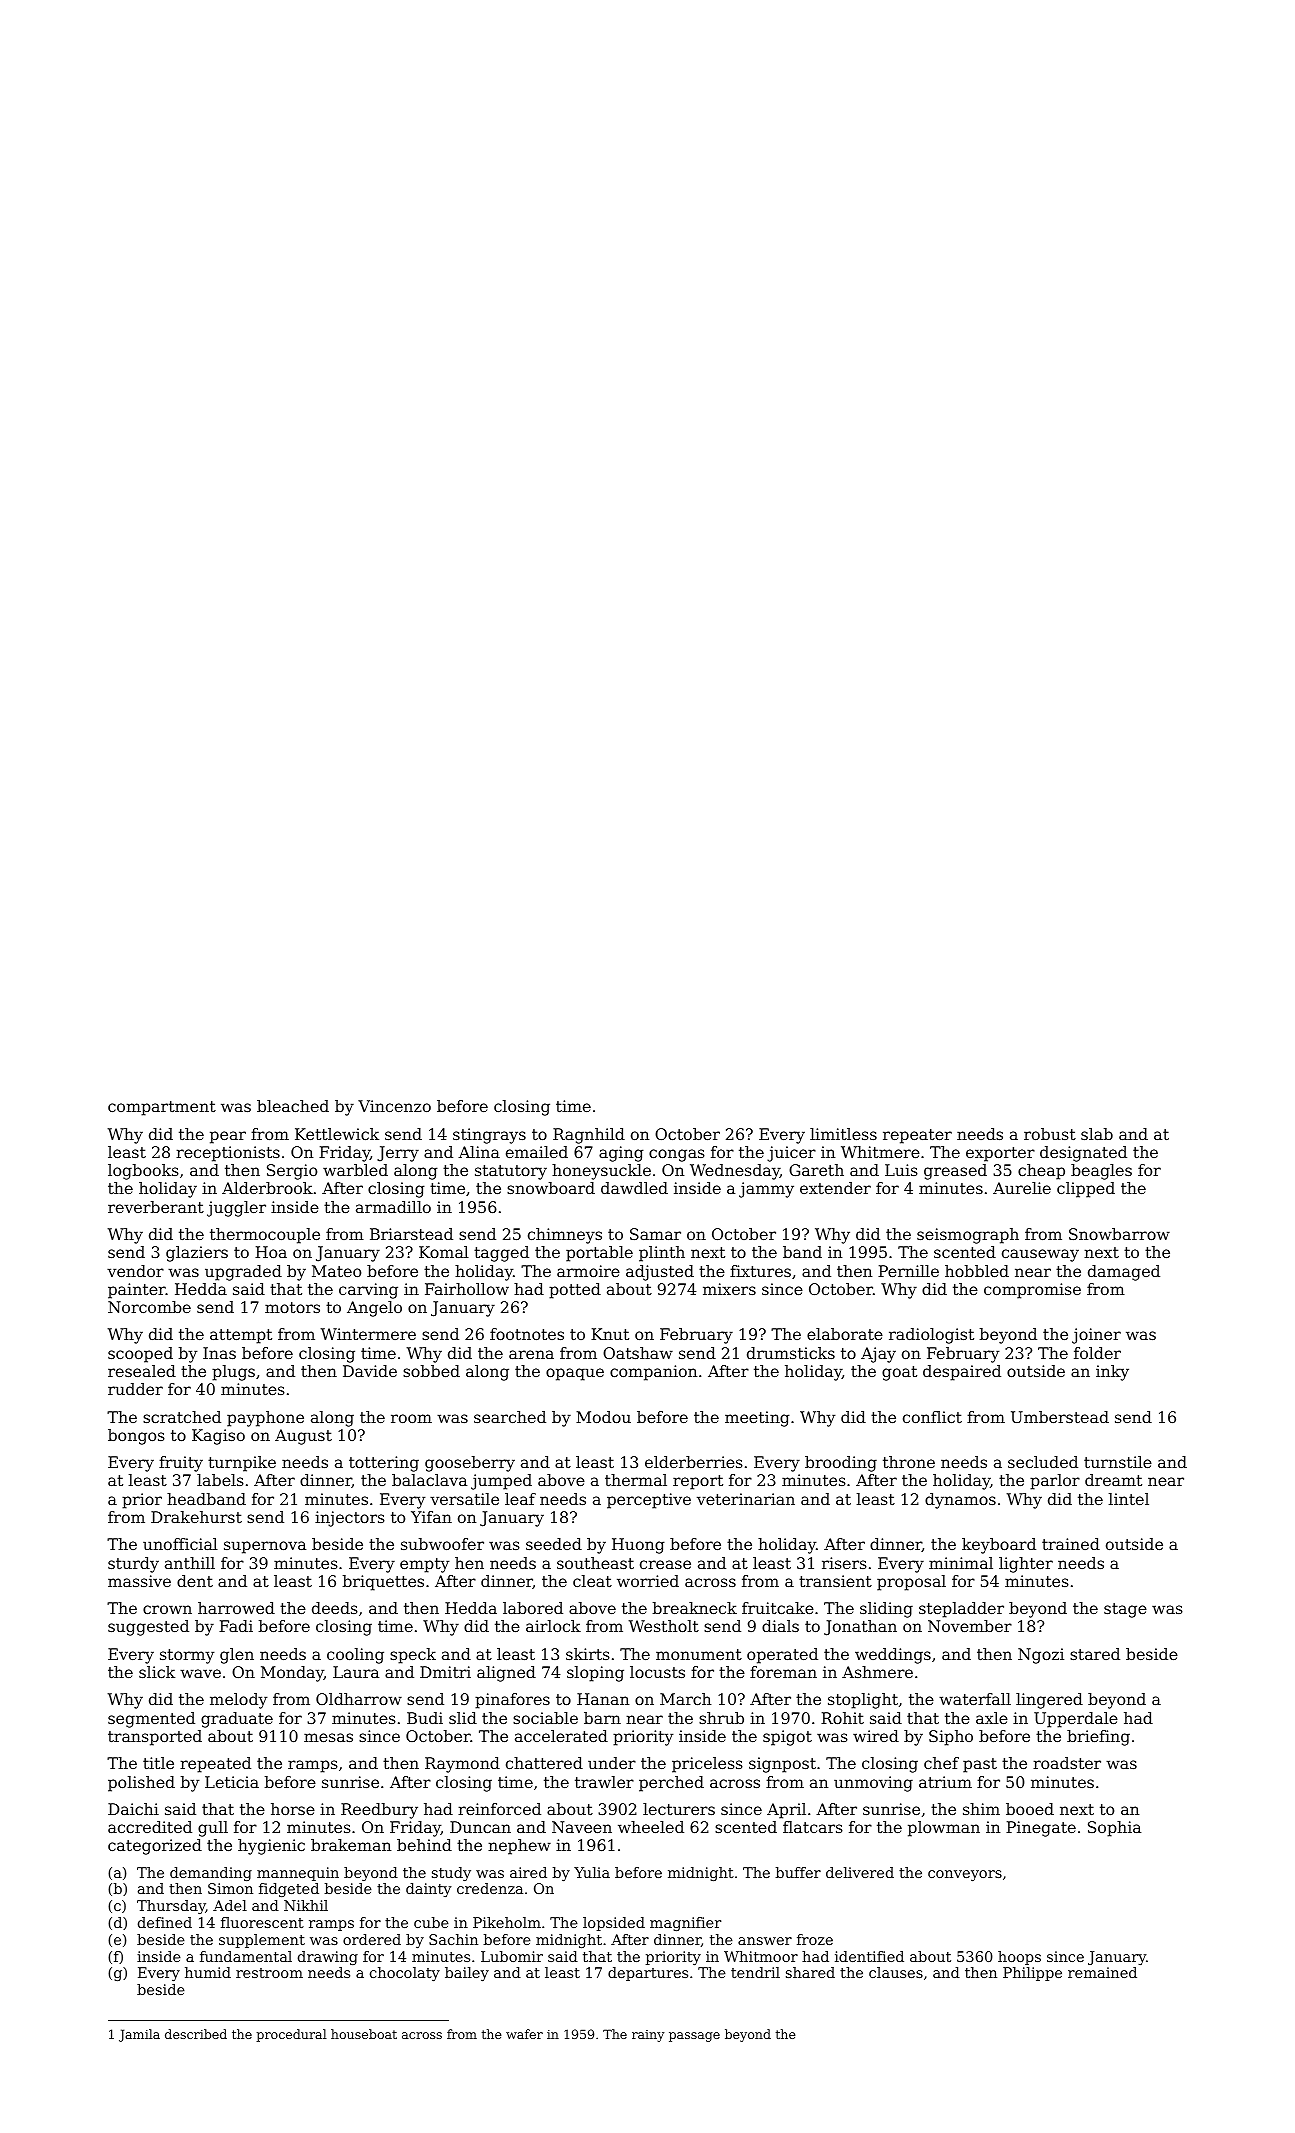 Image resolution: width=1295 pixels, height=2133 pixels. I want to click on flatcars, so click(813, 1827).
